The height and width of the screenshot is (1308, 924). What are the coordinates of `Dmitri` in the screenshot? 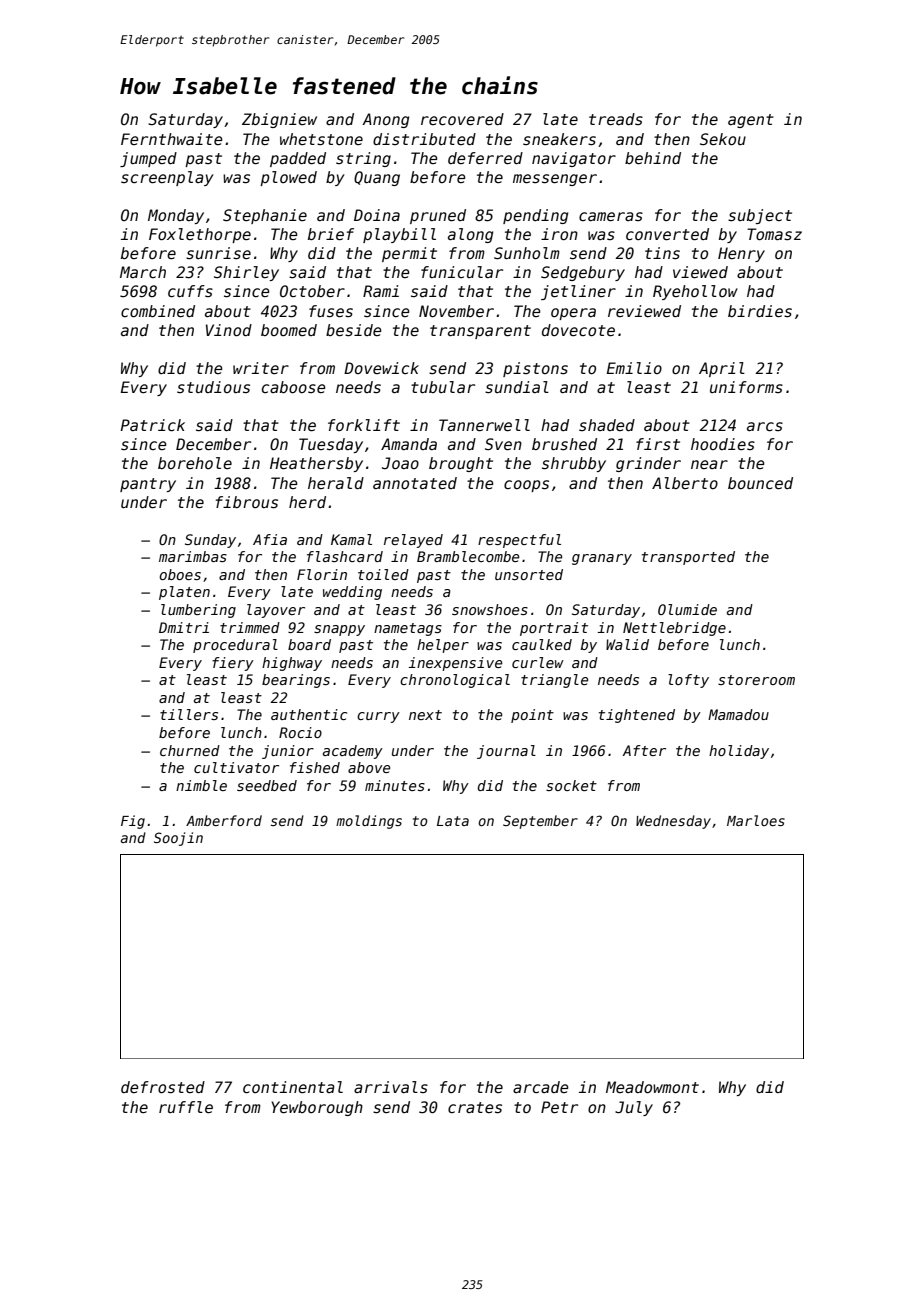 It's located at (184, 627).
